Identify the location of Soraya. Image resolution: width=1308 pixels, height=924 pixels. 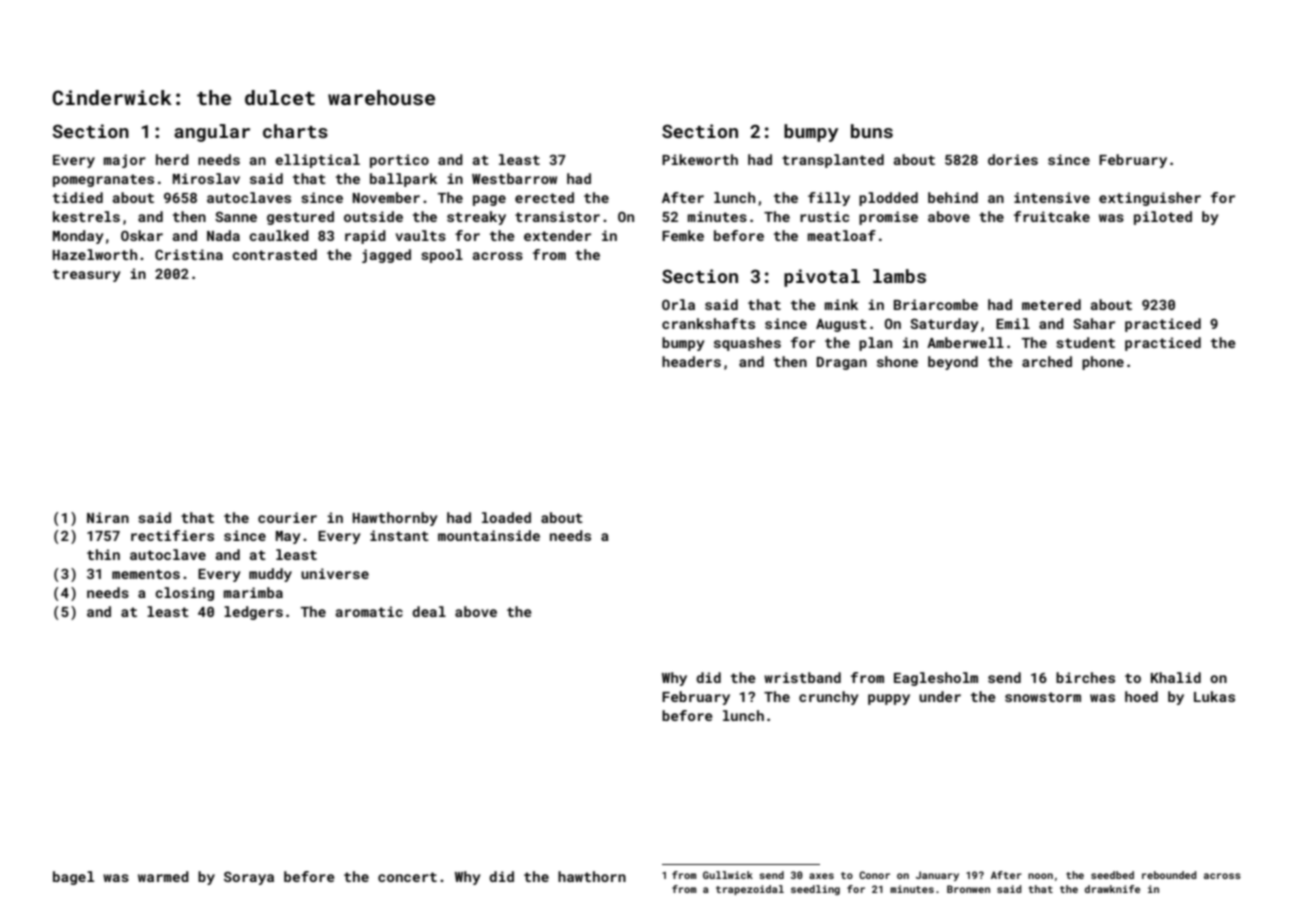
(249, 878).
